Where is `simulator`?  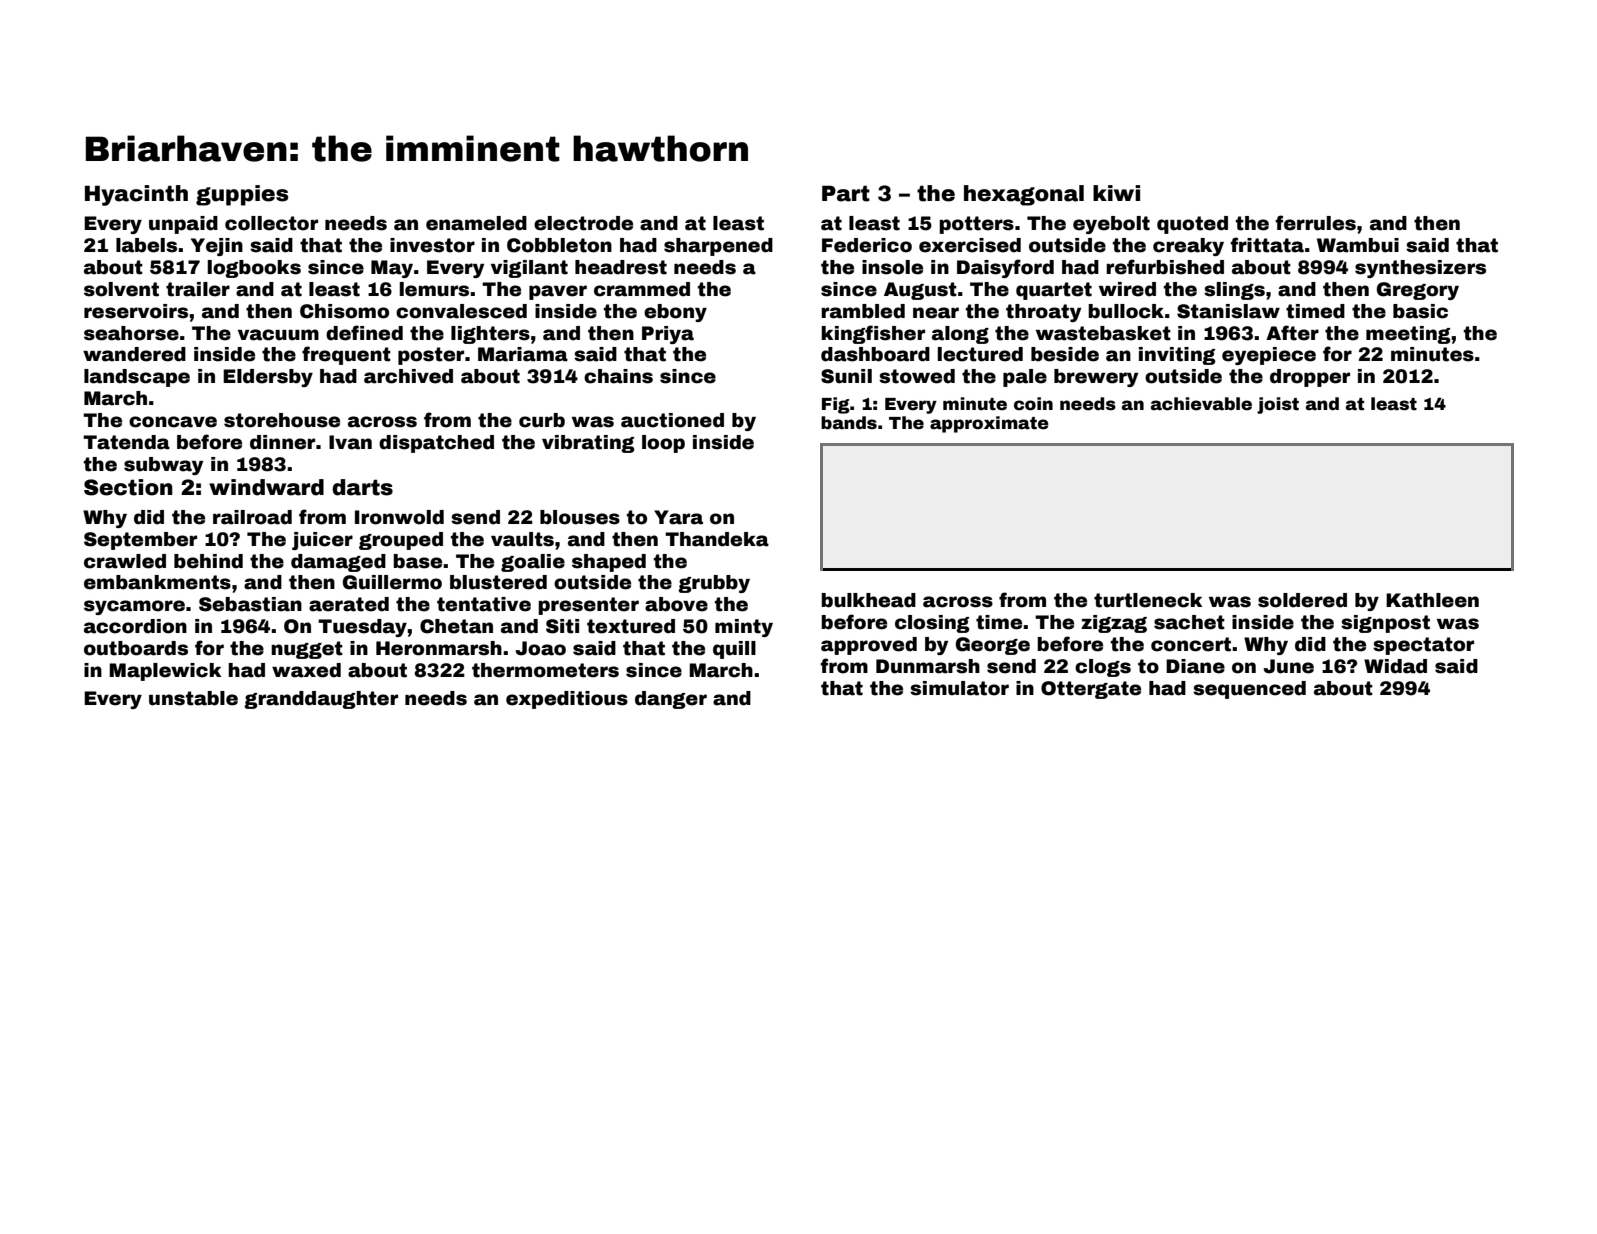
simulator is located at coordinates (959, 688).
